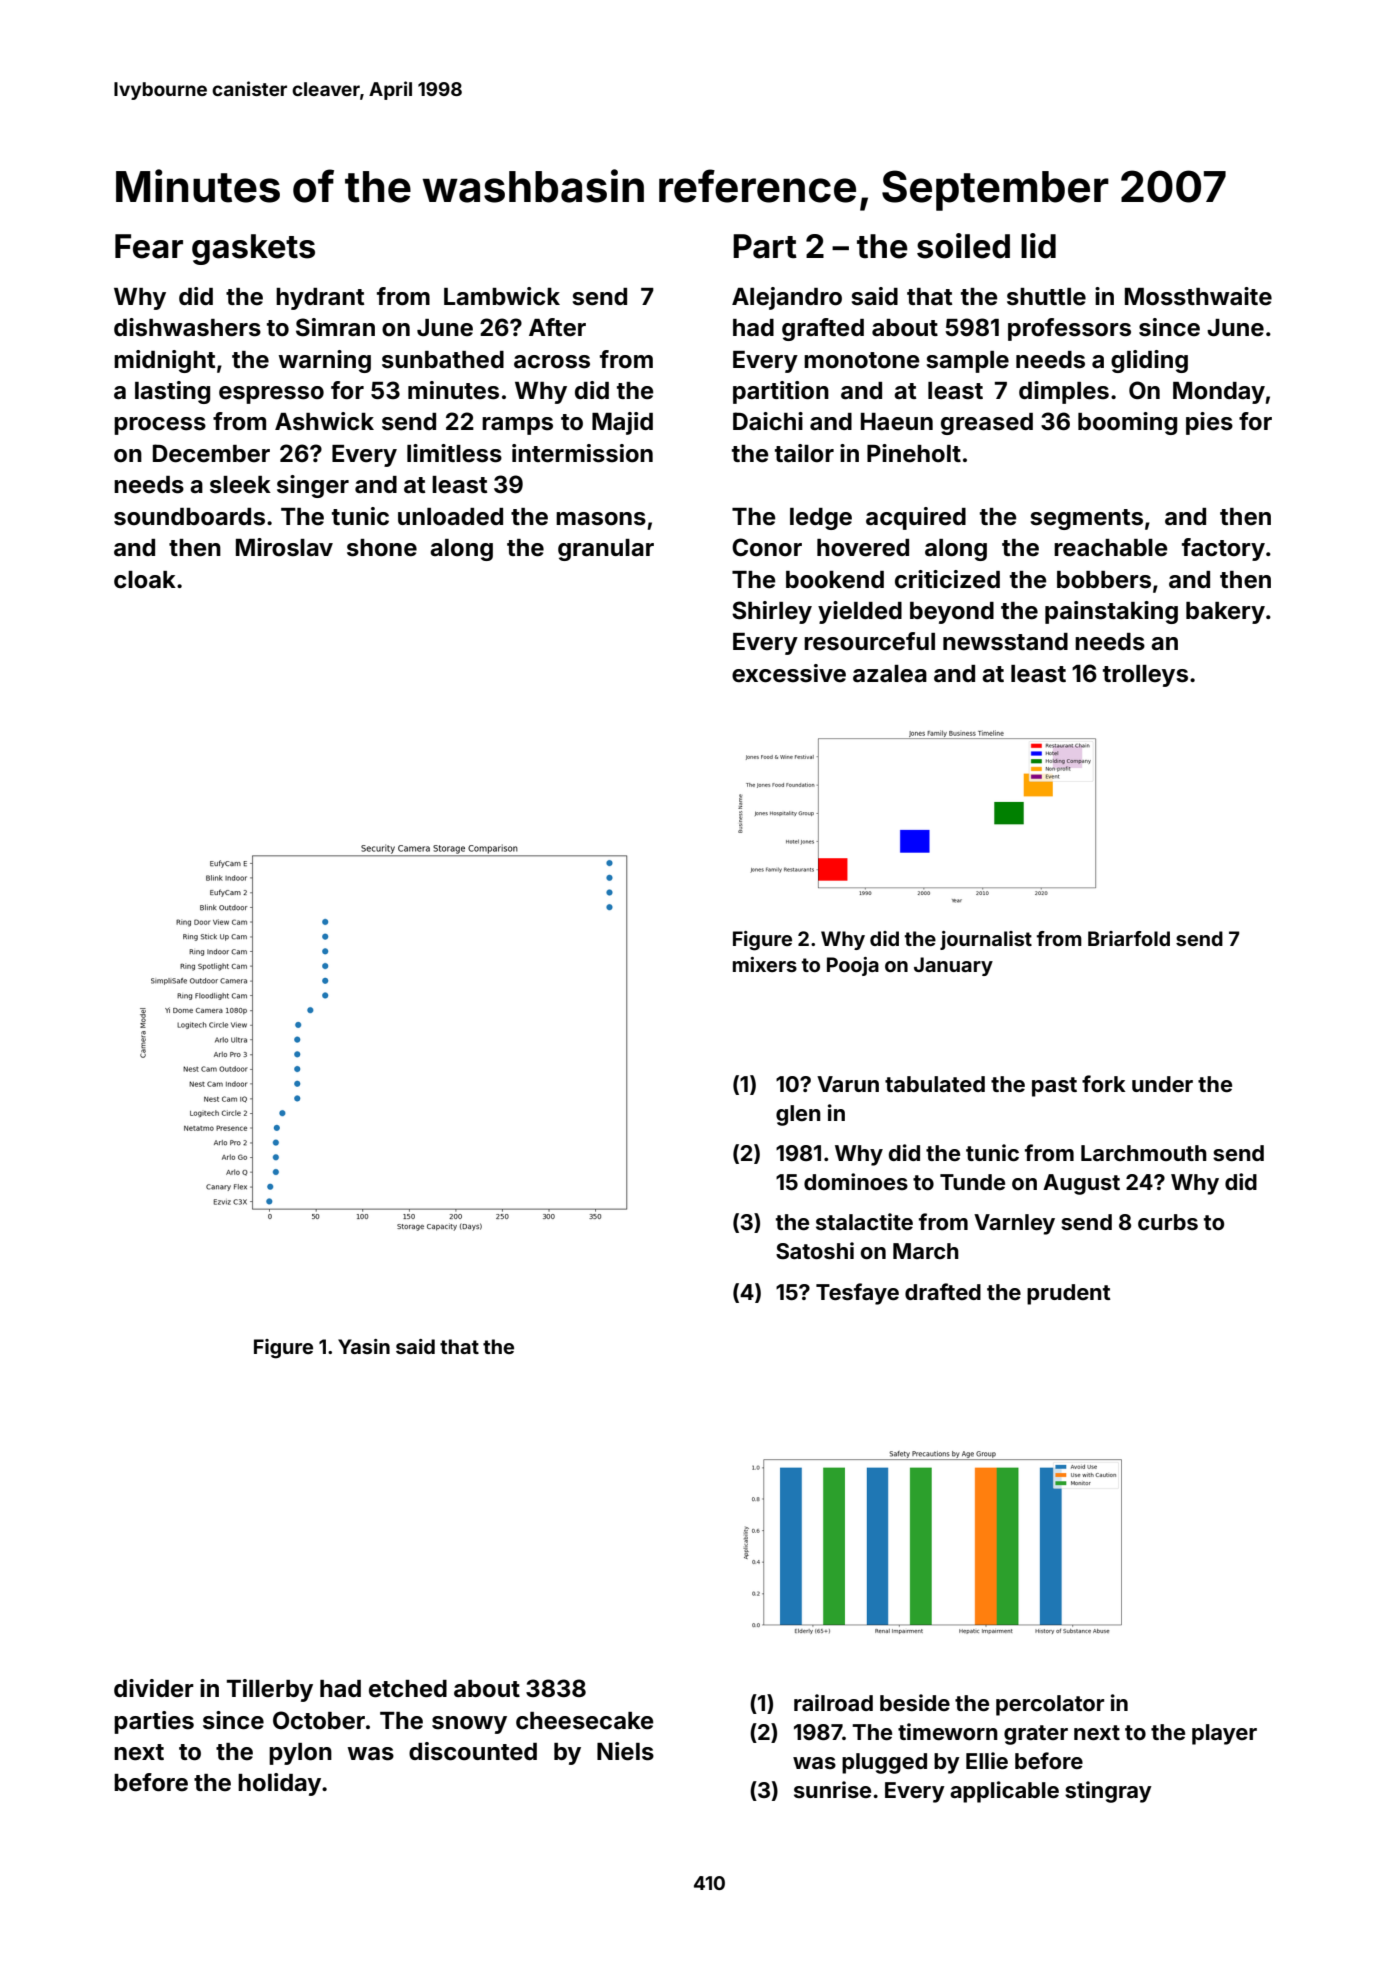 Image resolution: width=1386 pixels, height=1969 pixels. Describe the element at coordinates (622, 423) in the page. I see `Majid` at that location.
